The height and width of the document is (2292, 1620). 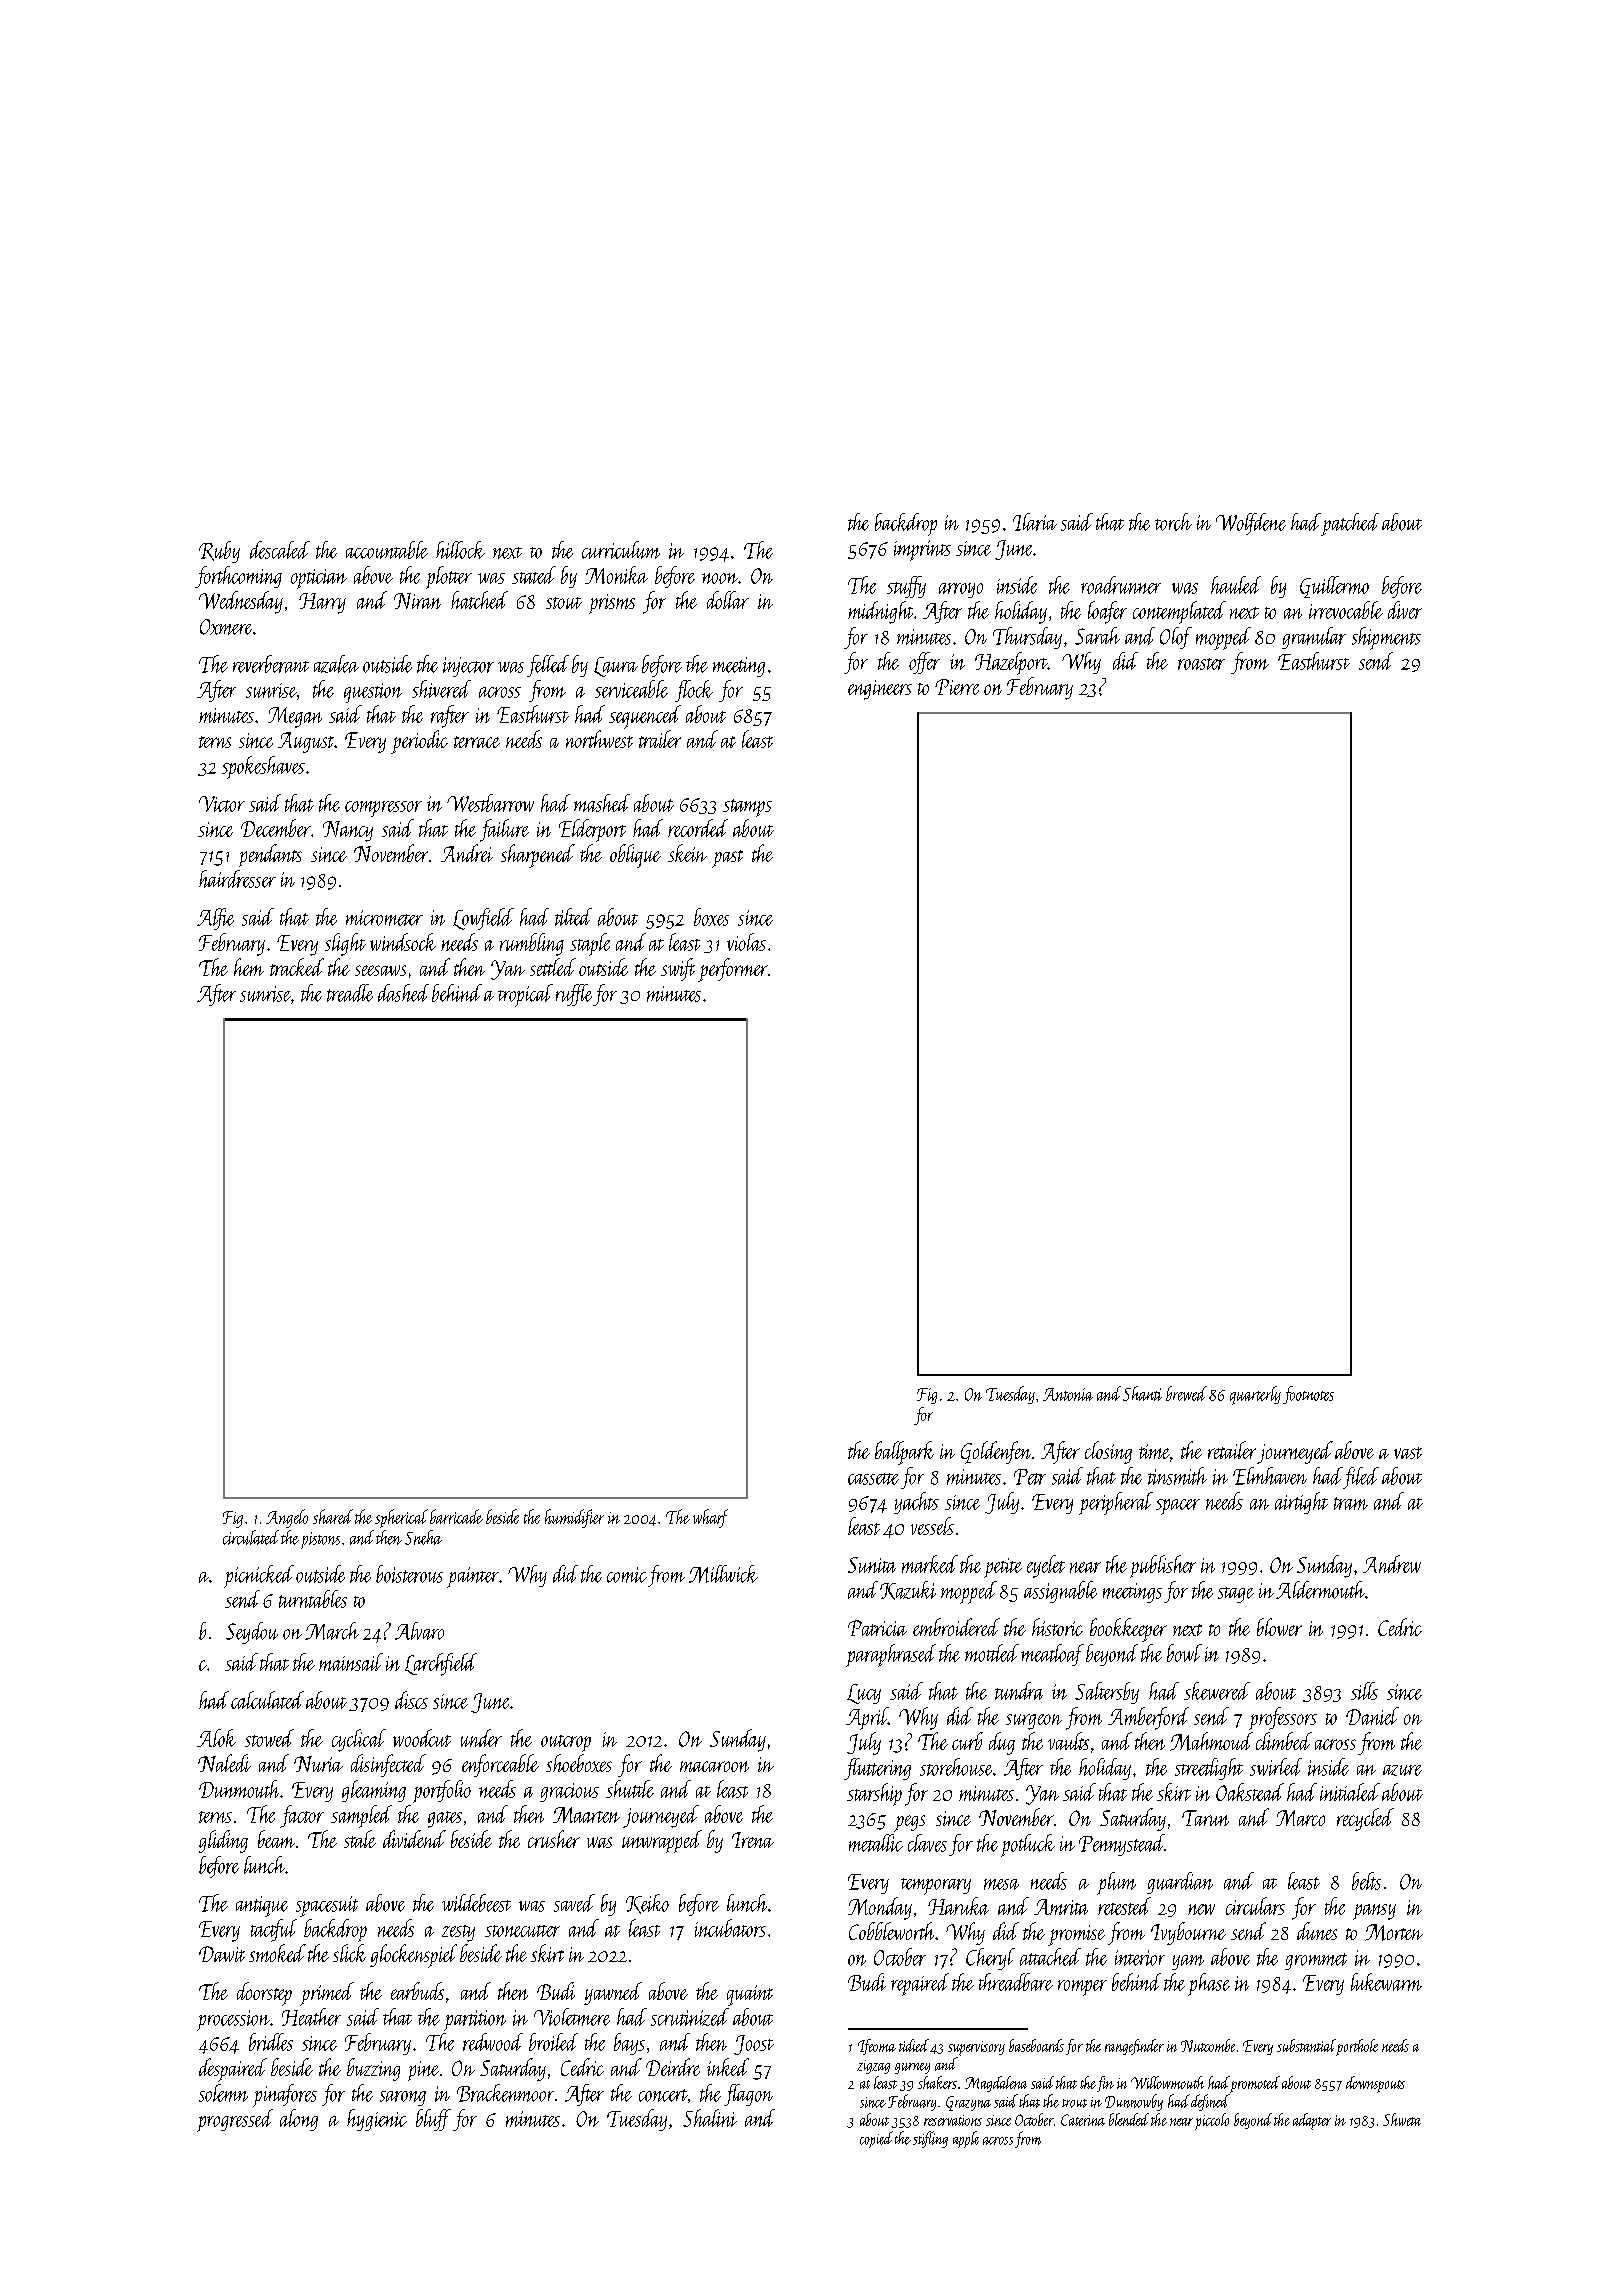 What do you see at coordinates (360, 1839) in the document?
I see `stale` at bounding box center [360, 1839].
